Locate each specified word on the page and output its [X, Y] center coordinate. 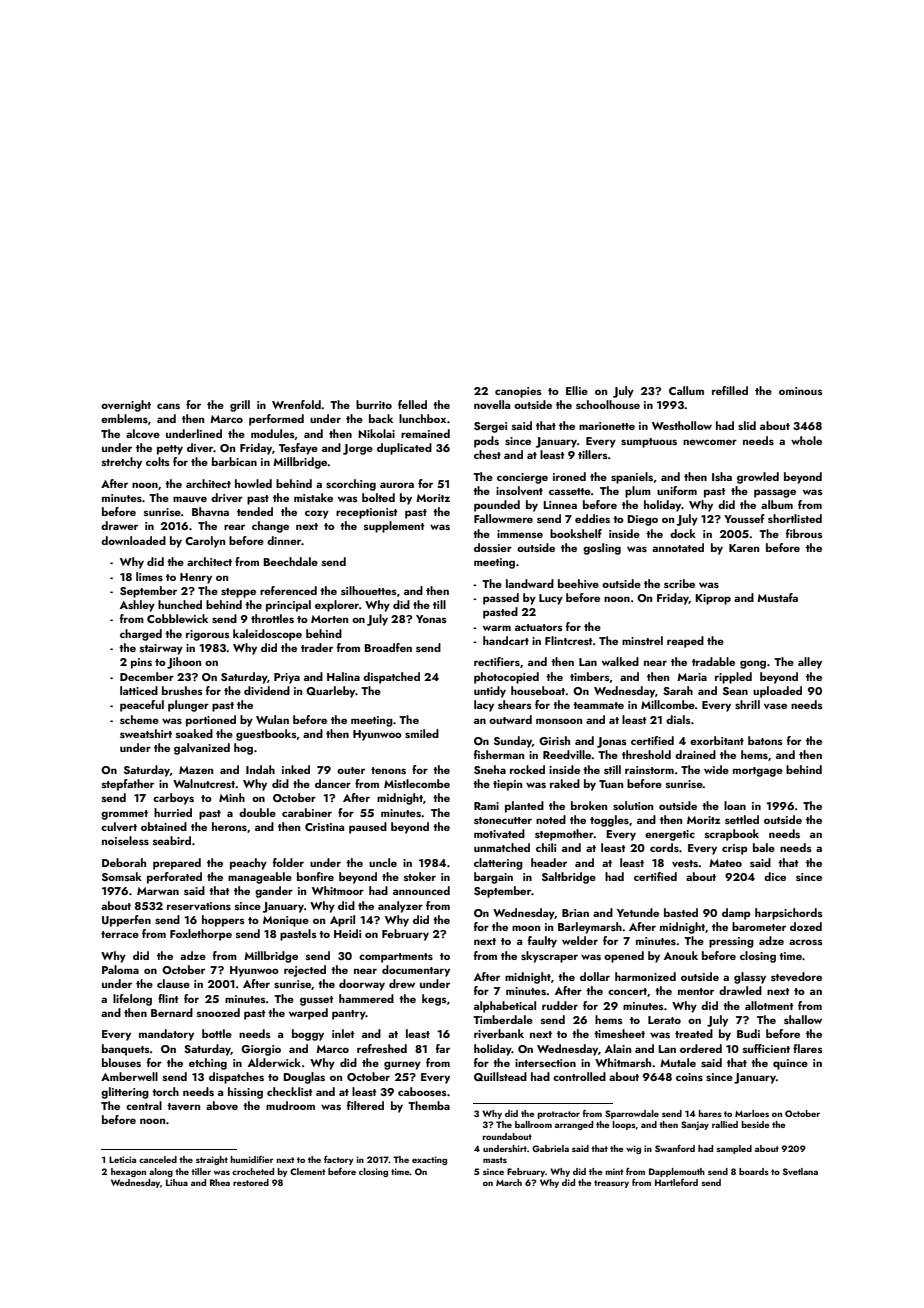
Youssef [744, 518]
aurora [397, 485]
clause [173, 983]
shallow [803, 1019]
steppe [238, 593]
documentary [416, 971]
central [144, 1105]
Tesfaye [298, 449]
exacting [429, 1160]
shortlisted [795, 518]
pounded [497, 506]
